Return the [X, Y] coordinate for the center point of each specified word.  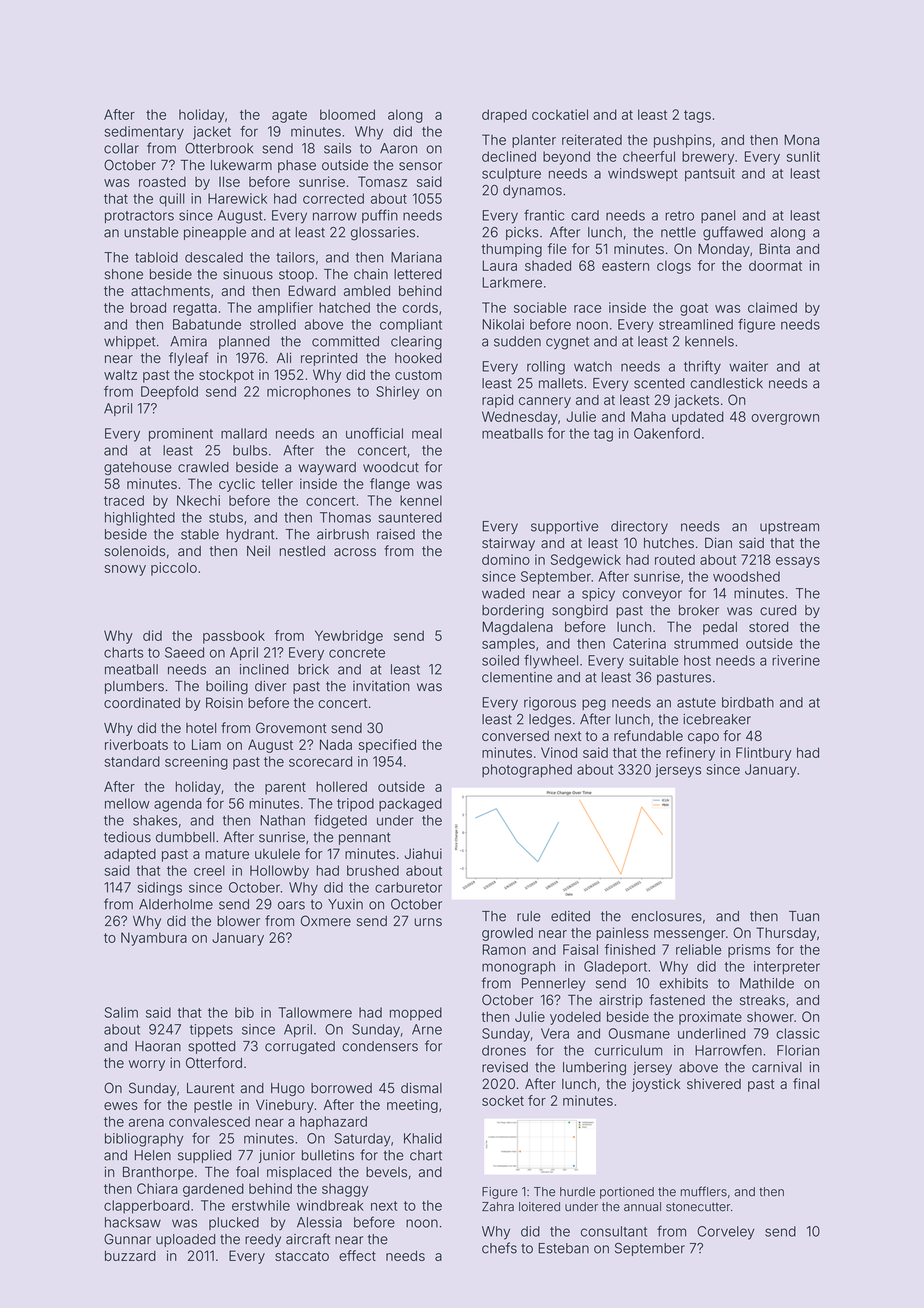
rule [529, 916]
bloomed [347, 114]
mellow [127, 803]
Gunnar [127, 1239]
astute [696, 703]
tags [697, 116]
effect [357, 1255]
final [806, 1083]
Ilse [229, 181]
